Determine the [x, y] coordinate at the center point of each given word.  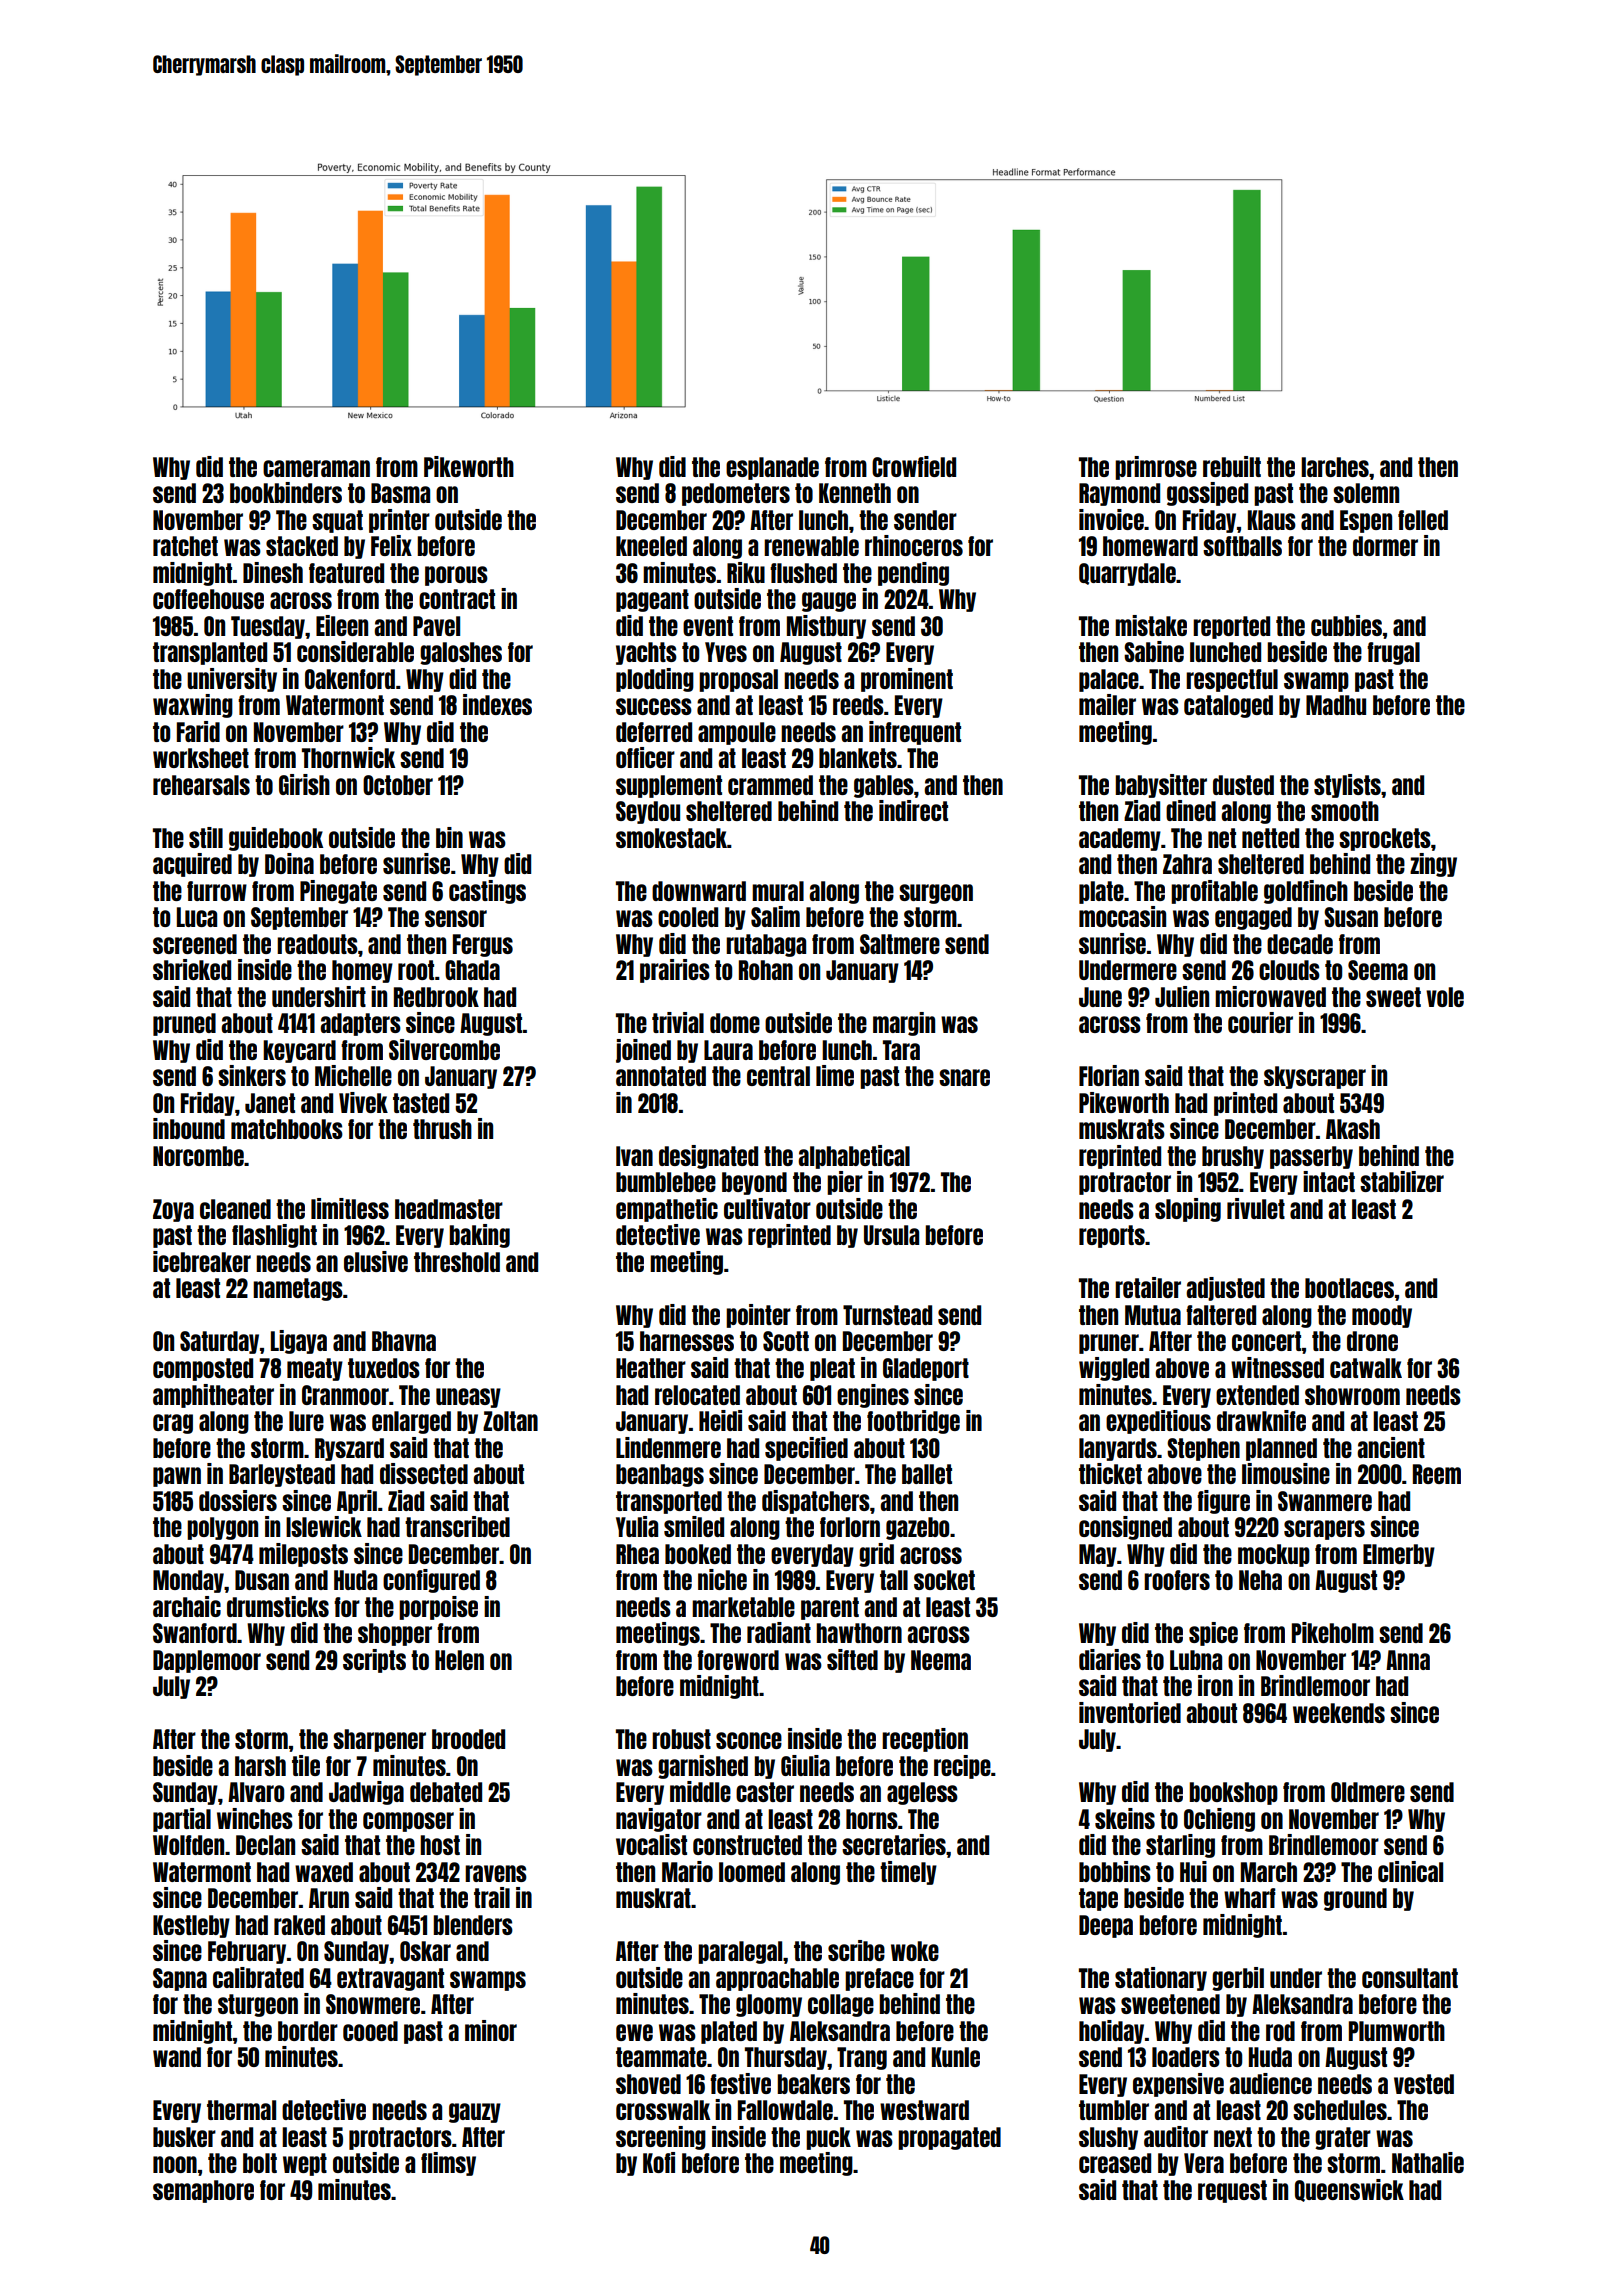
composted [203, 1369]
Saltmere [900, 944]
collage [841, 2005]
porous [456, 576]
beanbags [660, 1475]
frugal [1393, 653]
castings [487, 892]
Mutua [1153, 1315]
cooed [370, 2031]
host [440, 1845]
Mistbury [826, 627]
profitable [1214, 892]
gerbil [1238, 1979]
